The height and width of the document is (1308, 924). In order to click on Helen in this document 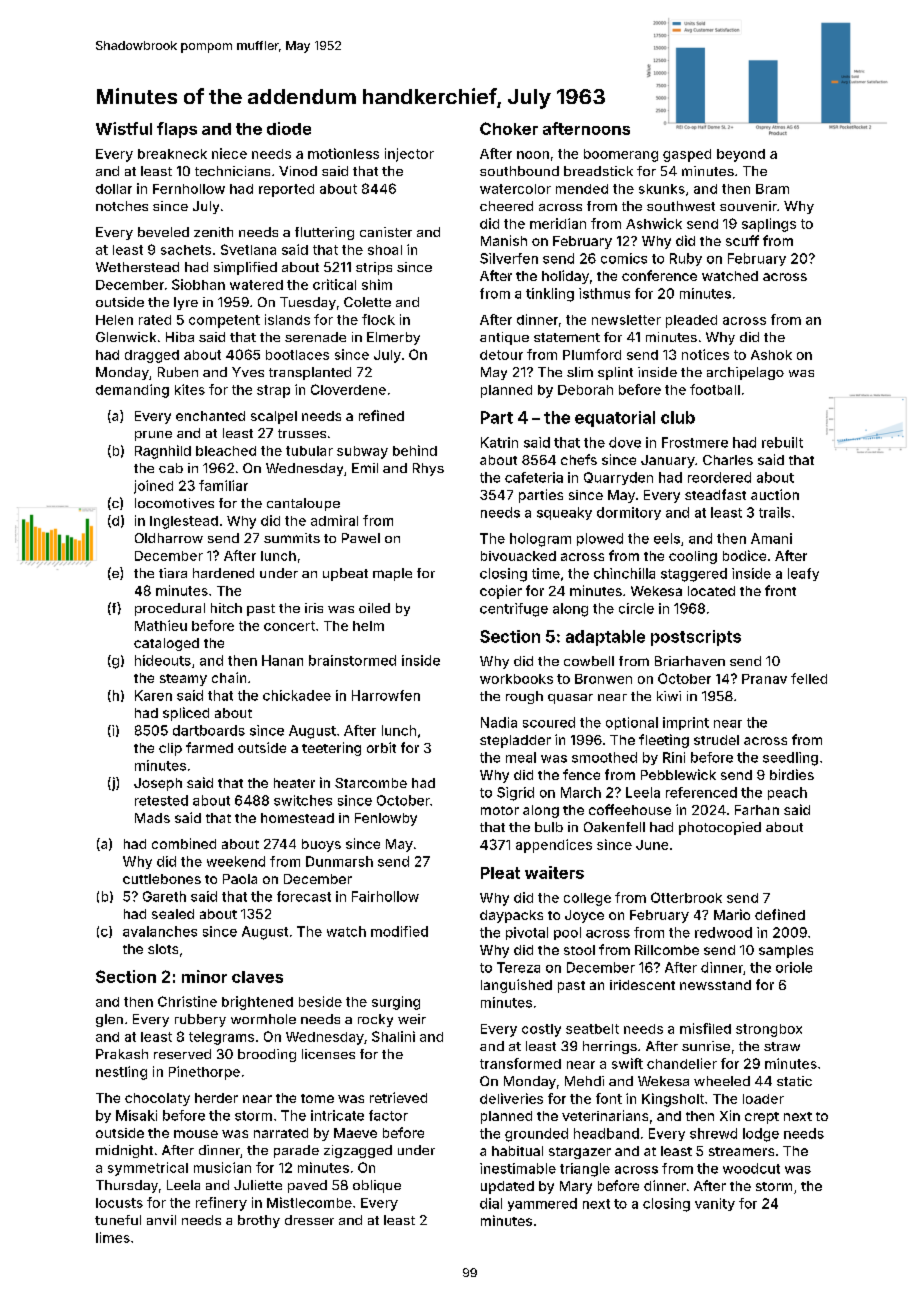, I will do `click(114, 320)`.
